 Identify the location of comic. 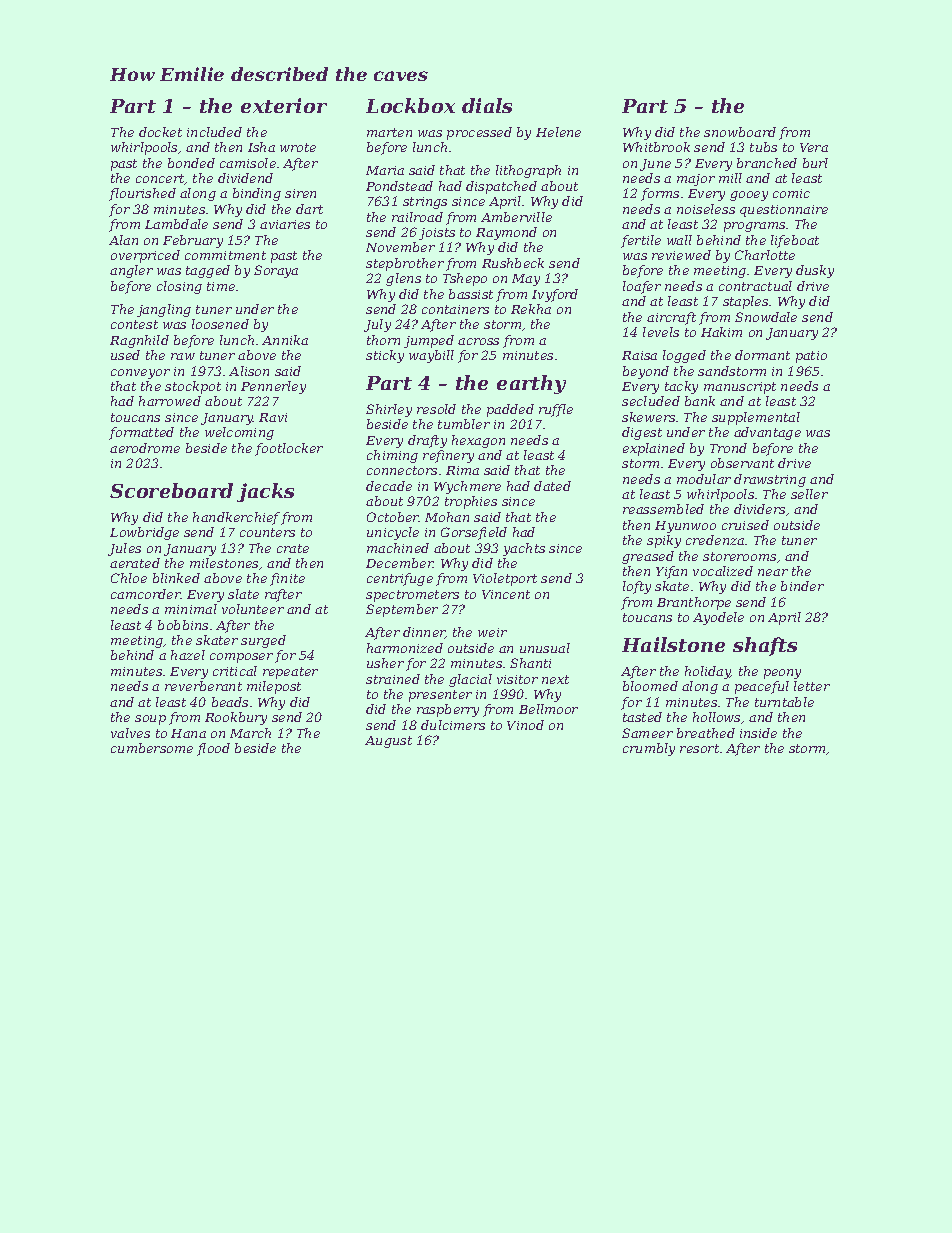
(791, 193).
